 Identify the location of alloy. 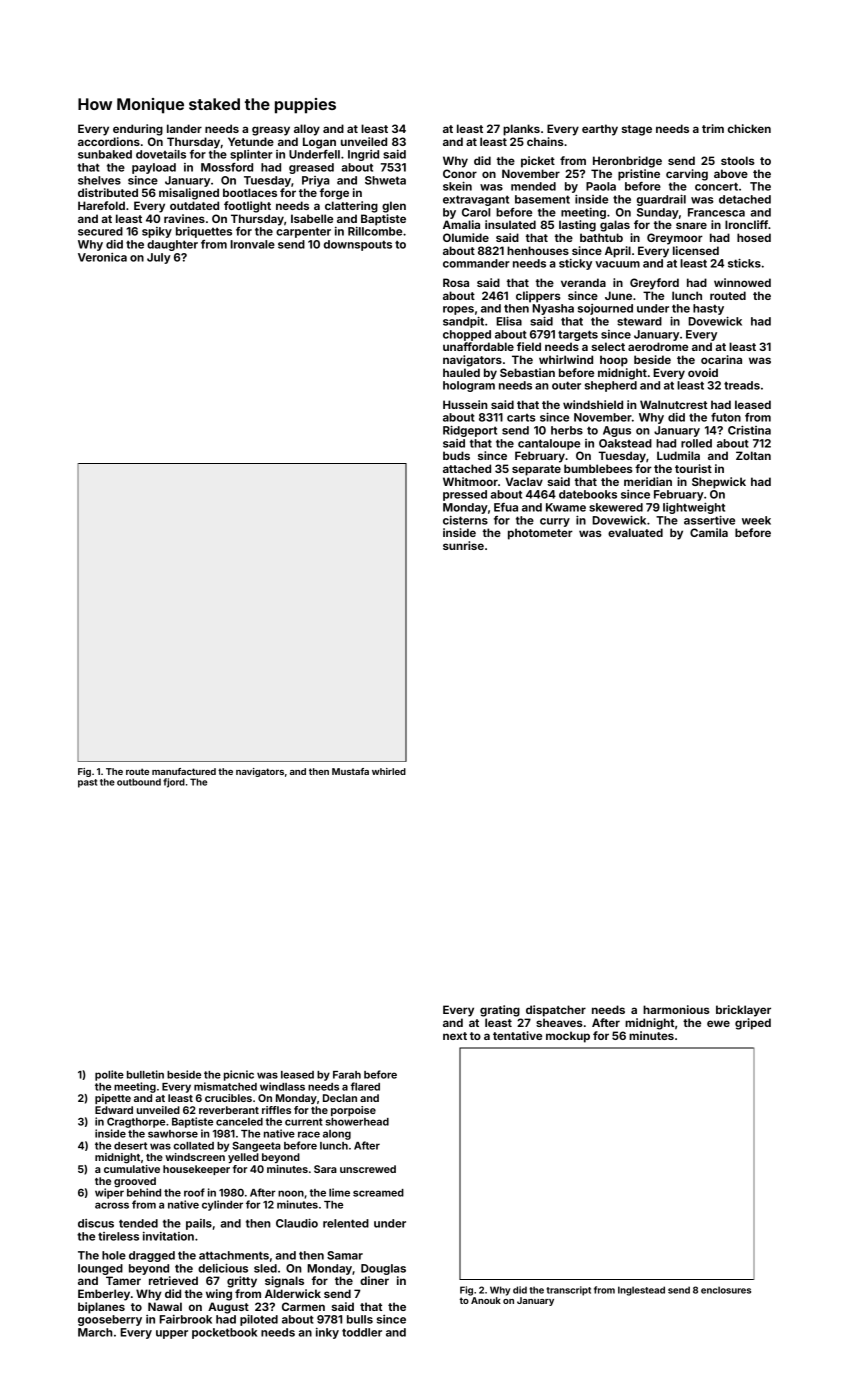
(307, 130).
